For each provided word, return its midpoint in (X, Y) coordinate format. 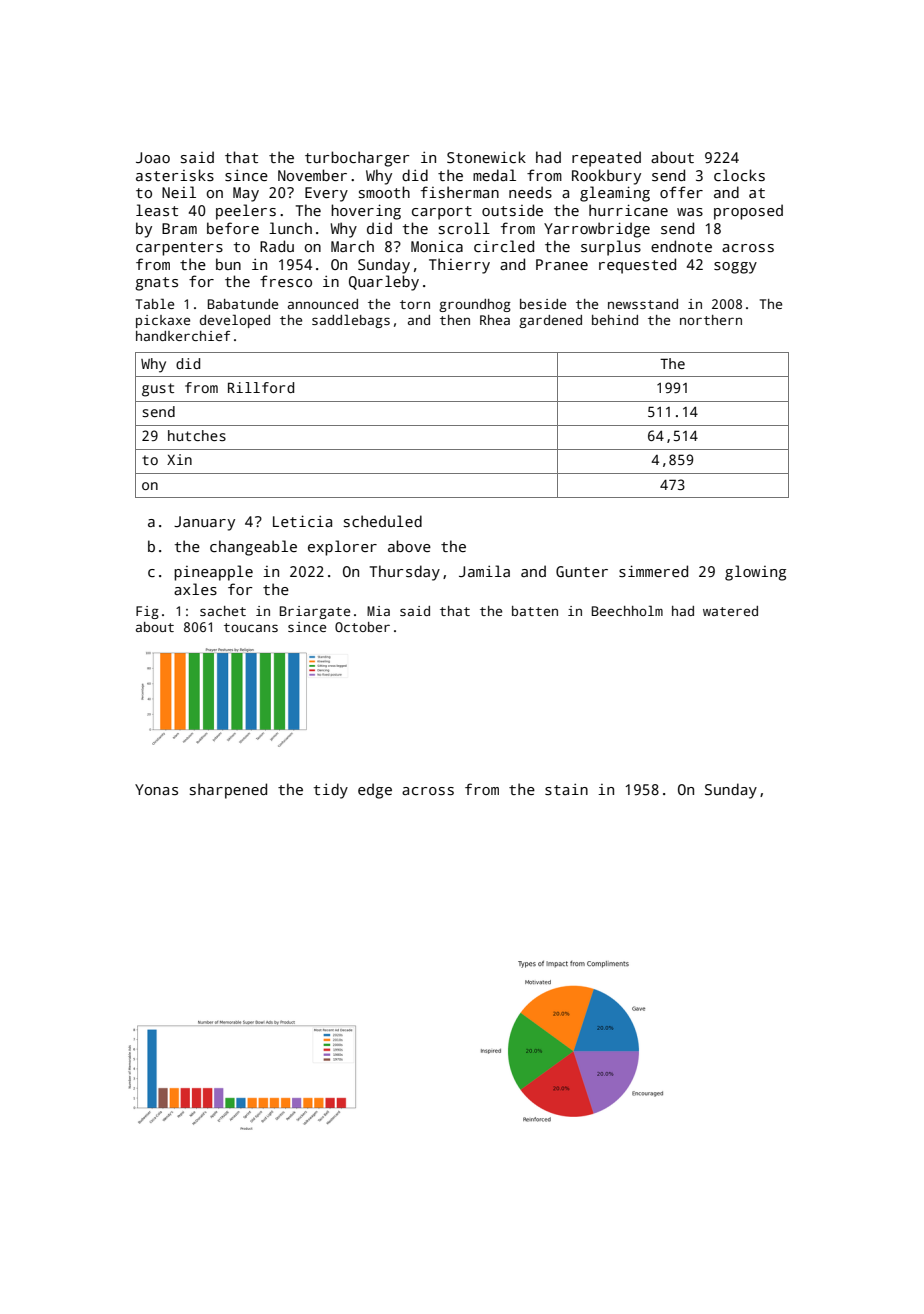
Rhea (495, 320)
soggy (735, 268)
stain (566, 789)
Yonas (156, 789)
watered (730, 611)
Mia (378, 611)
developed (235, 321)
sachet (223, 611)
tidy (331, 791)
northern (711, 320)
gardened (550, 321)
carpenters (179, 249)
